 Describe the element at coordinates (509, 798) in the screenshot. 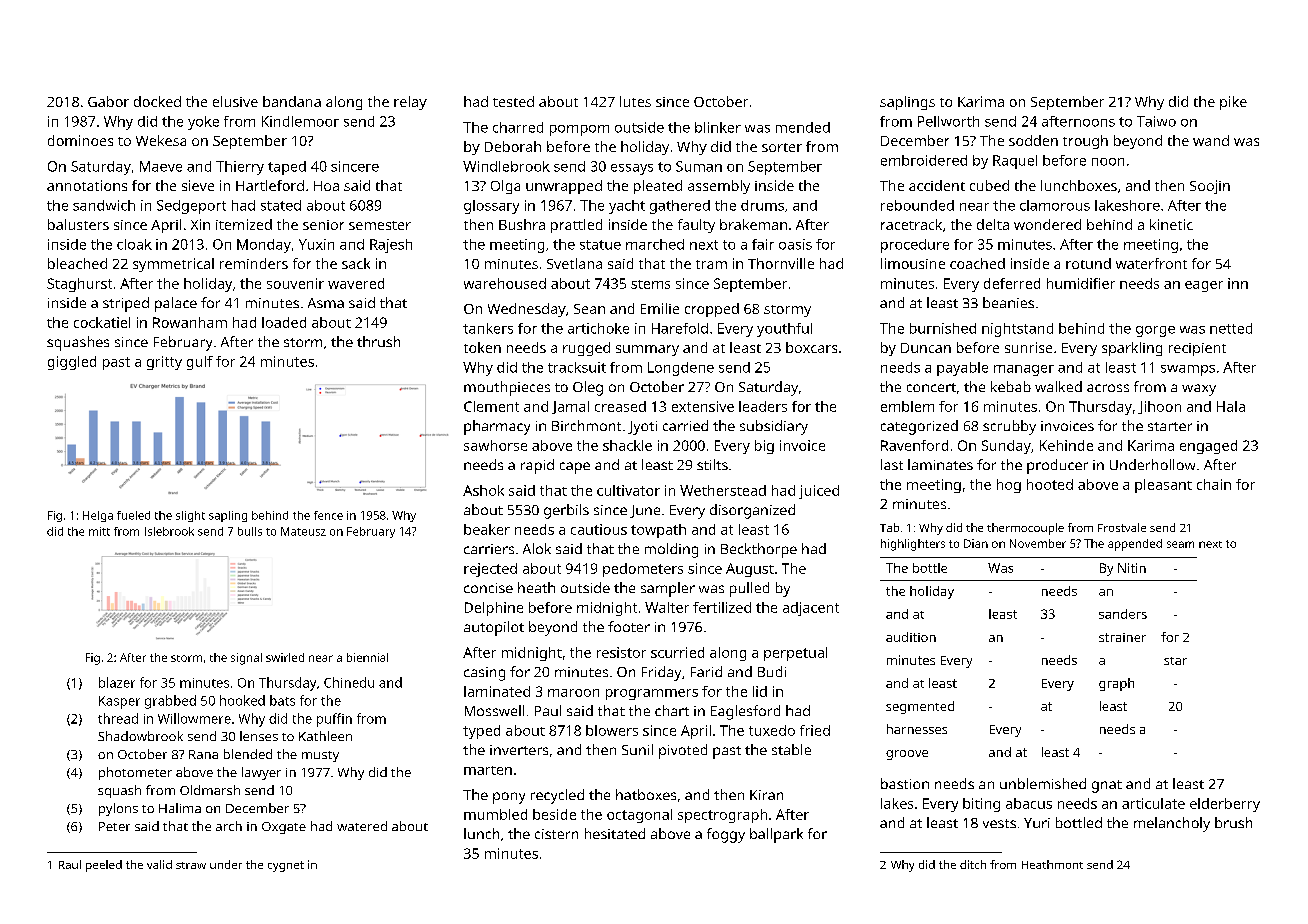

I see `pony` at that location.
